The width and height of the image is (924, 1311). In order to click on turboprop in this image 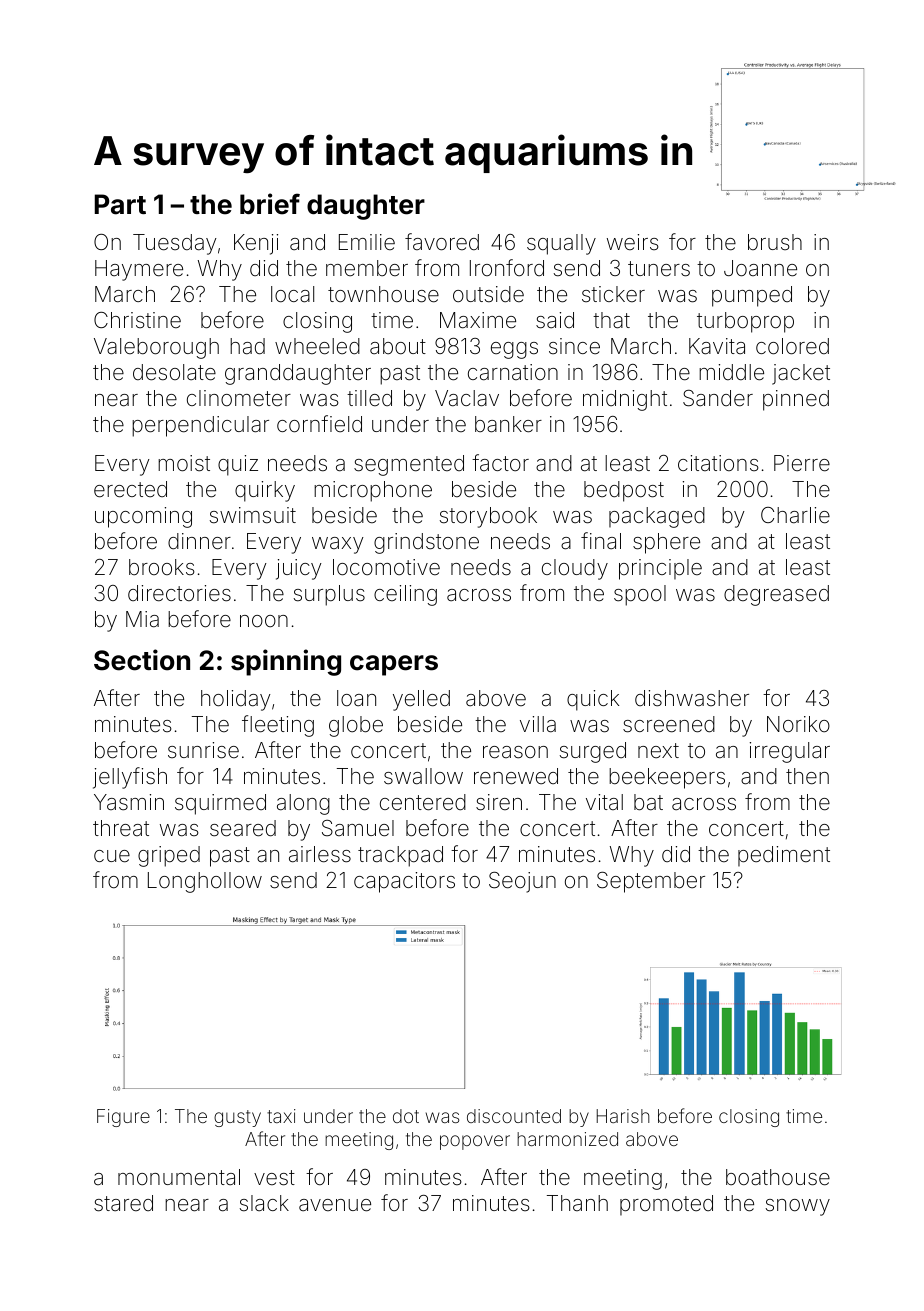, I will do `click(745, 322)`.
